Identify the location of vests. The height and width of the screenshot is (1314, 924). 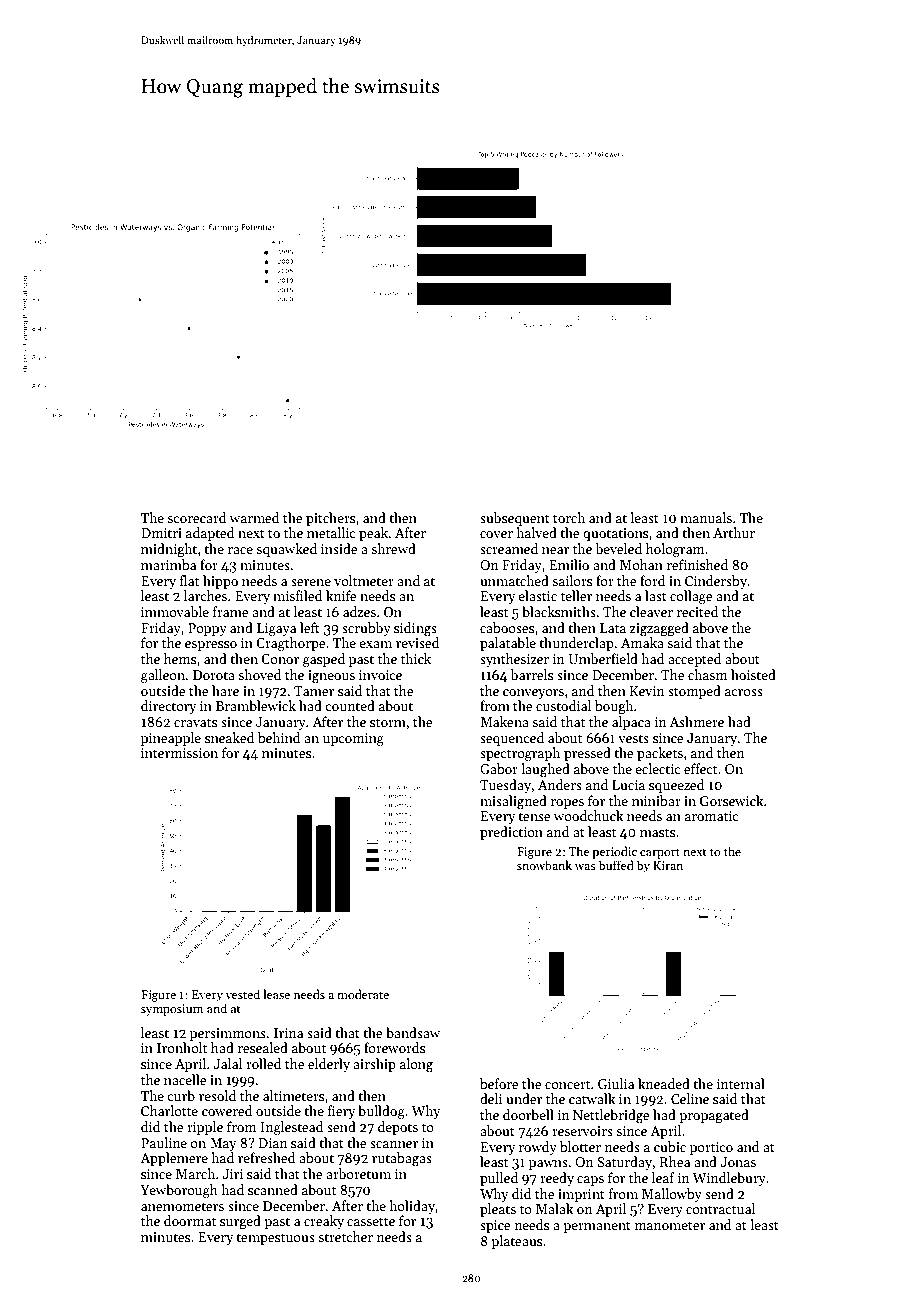
(633, 738).
